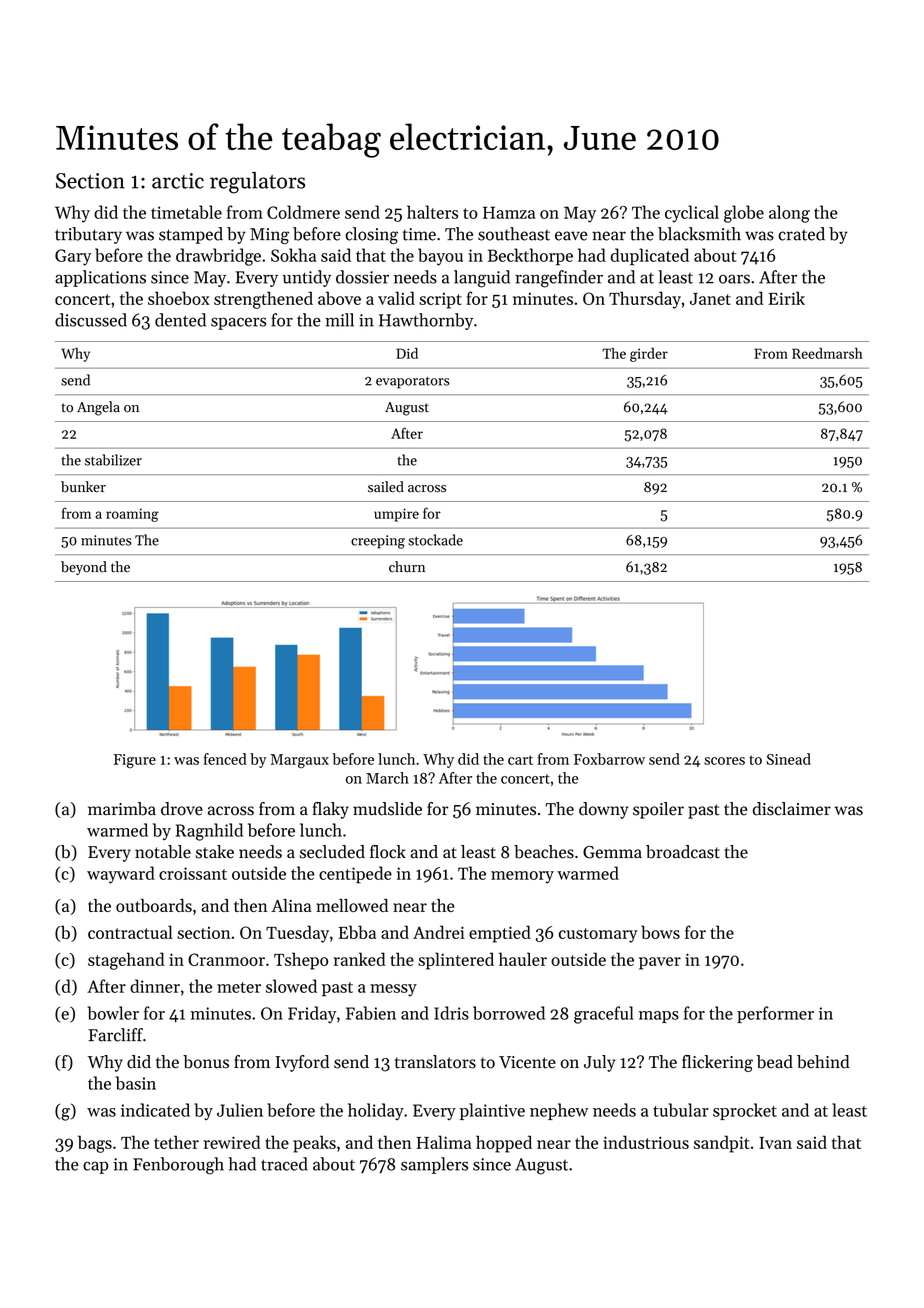 This screenshot has height=1308, width=924. Describe the element at coordinates (339, 320) in the screenshot. I see `mill` at that location.
